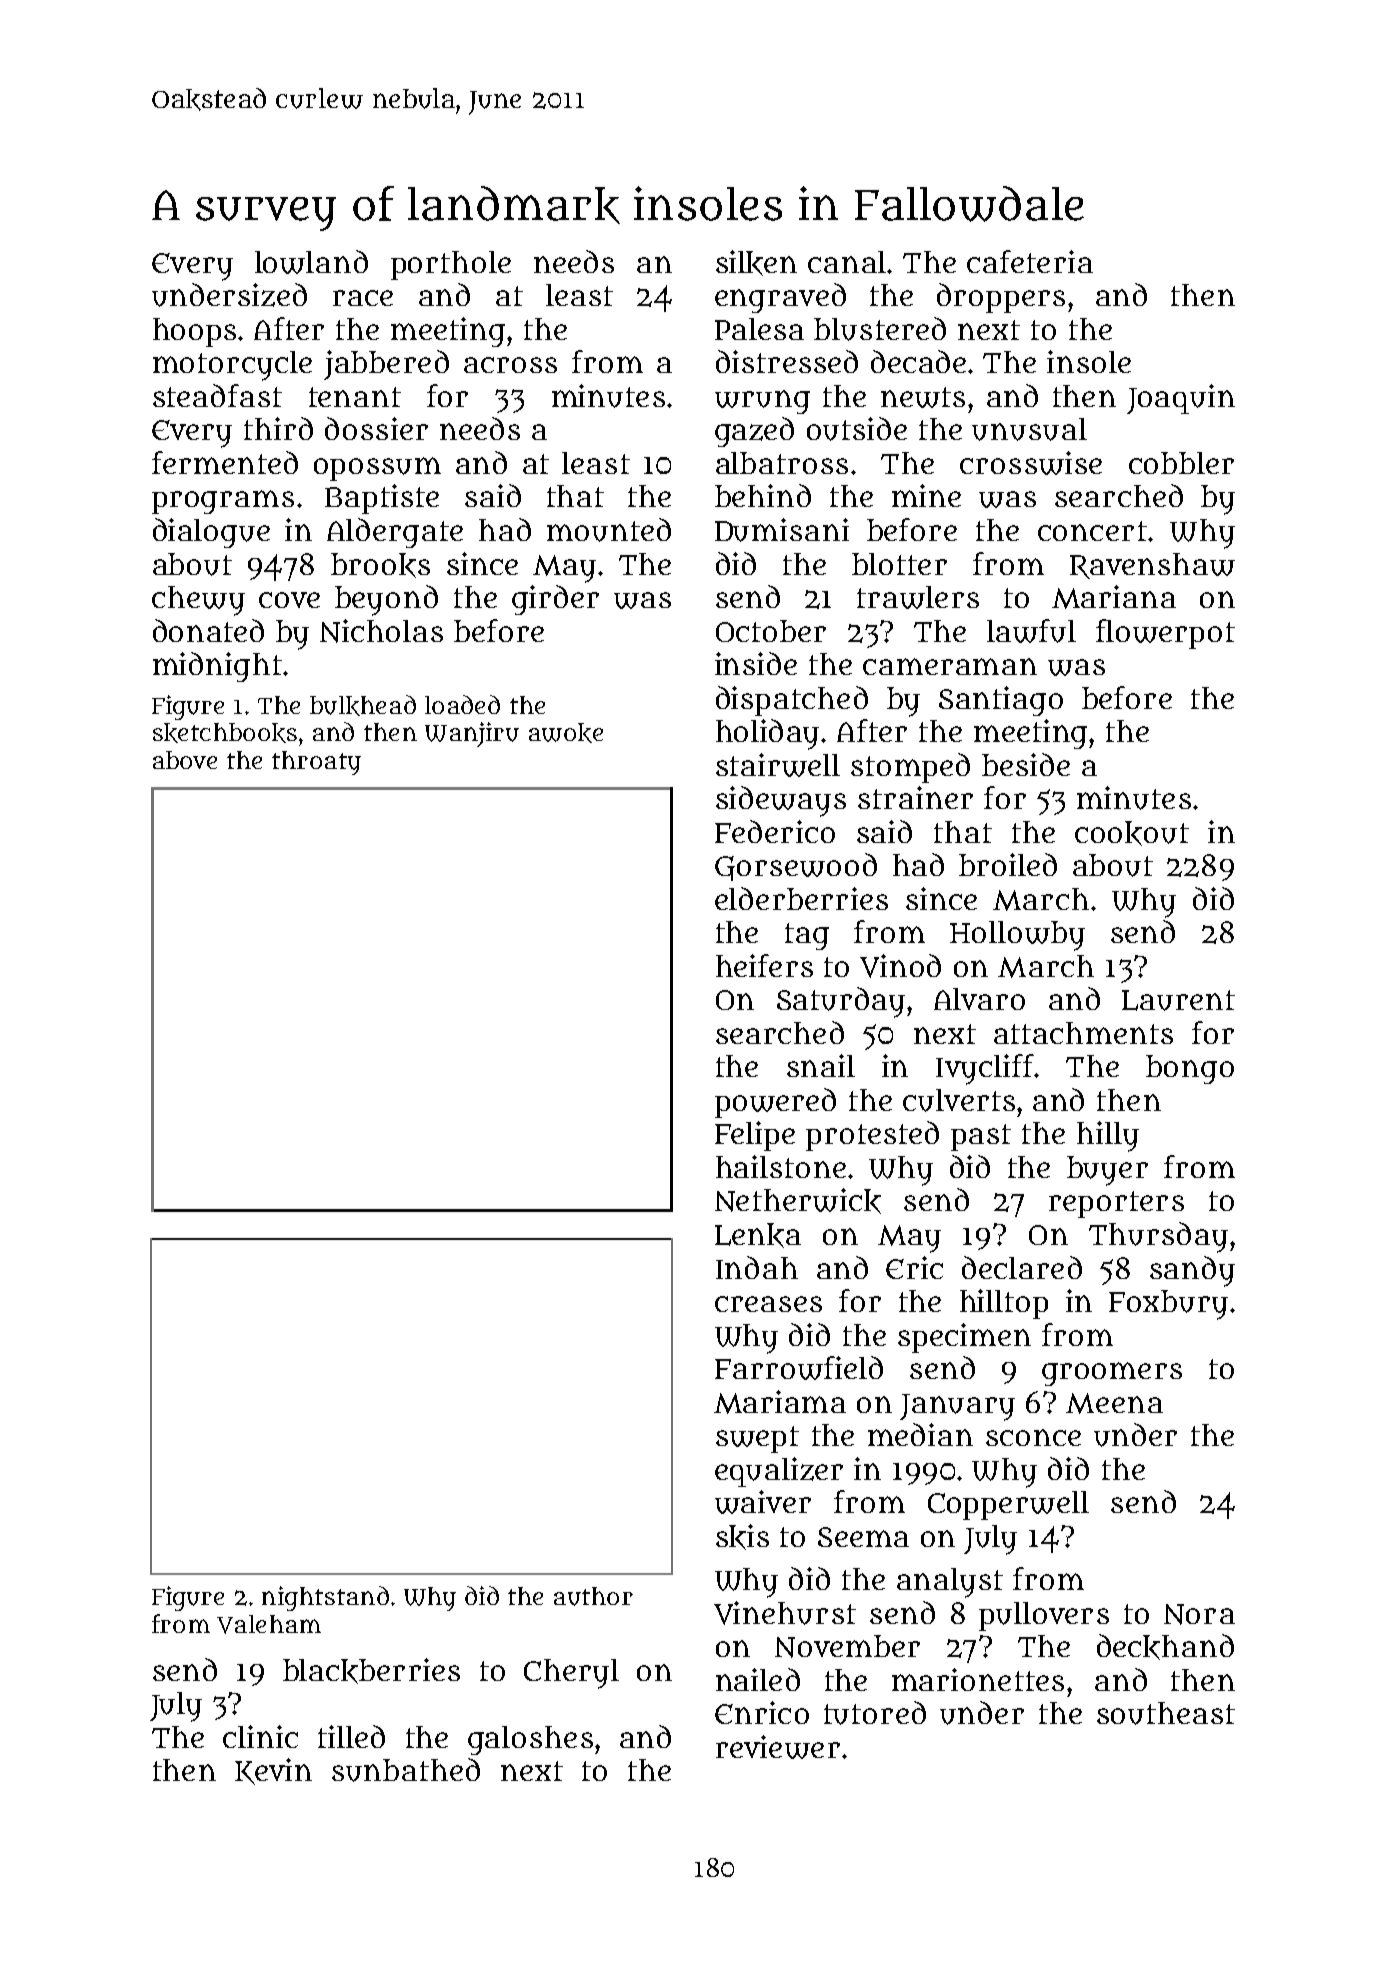  What do you see at coordinates (406, 1770) in the screenshot?
I see `sunbathed` at bounding box center [406, 1770].
